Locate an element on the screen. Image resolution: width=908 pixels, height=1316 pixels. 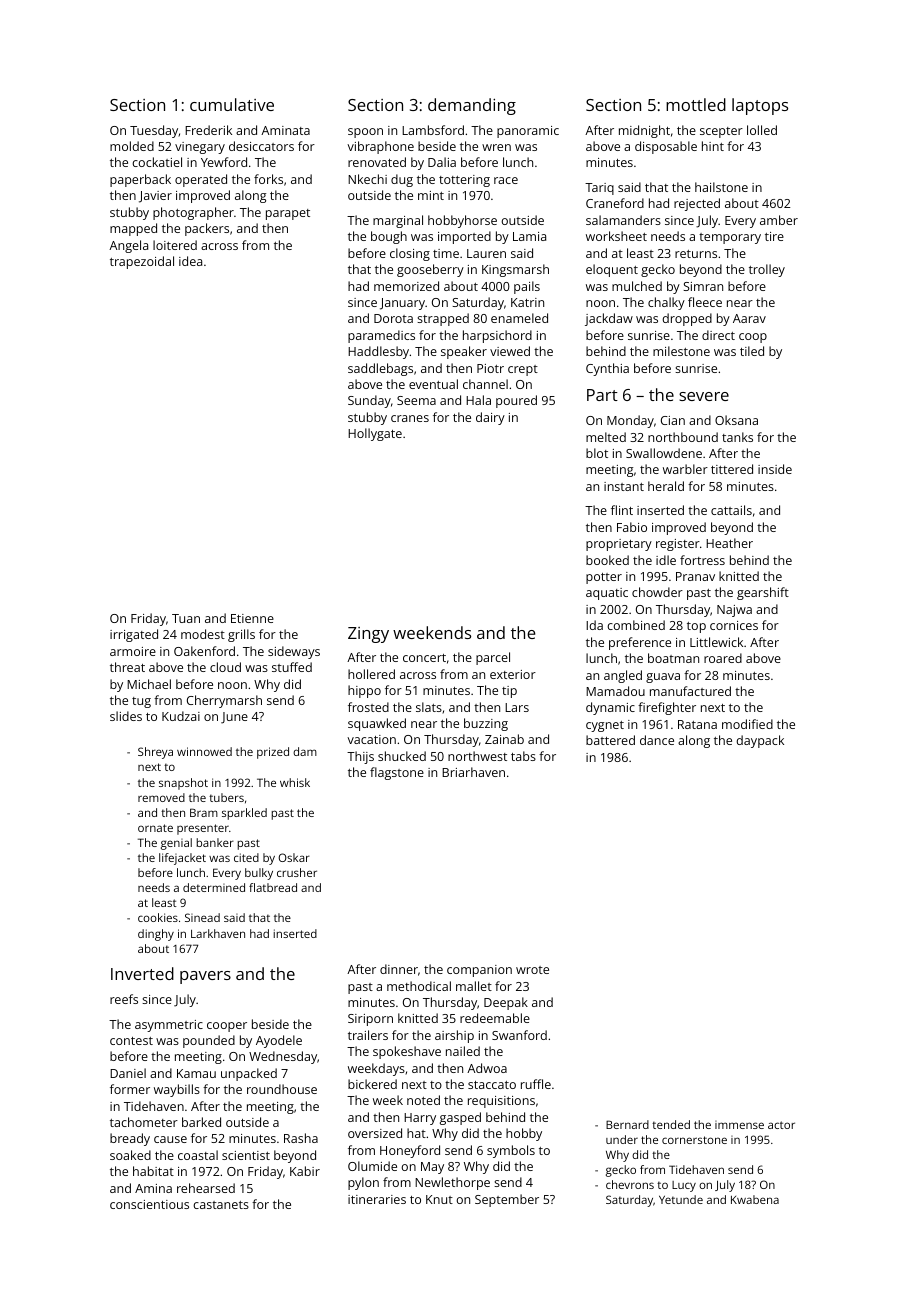
reefs is located at coordinates (124, 999).
